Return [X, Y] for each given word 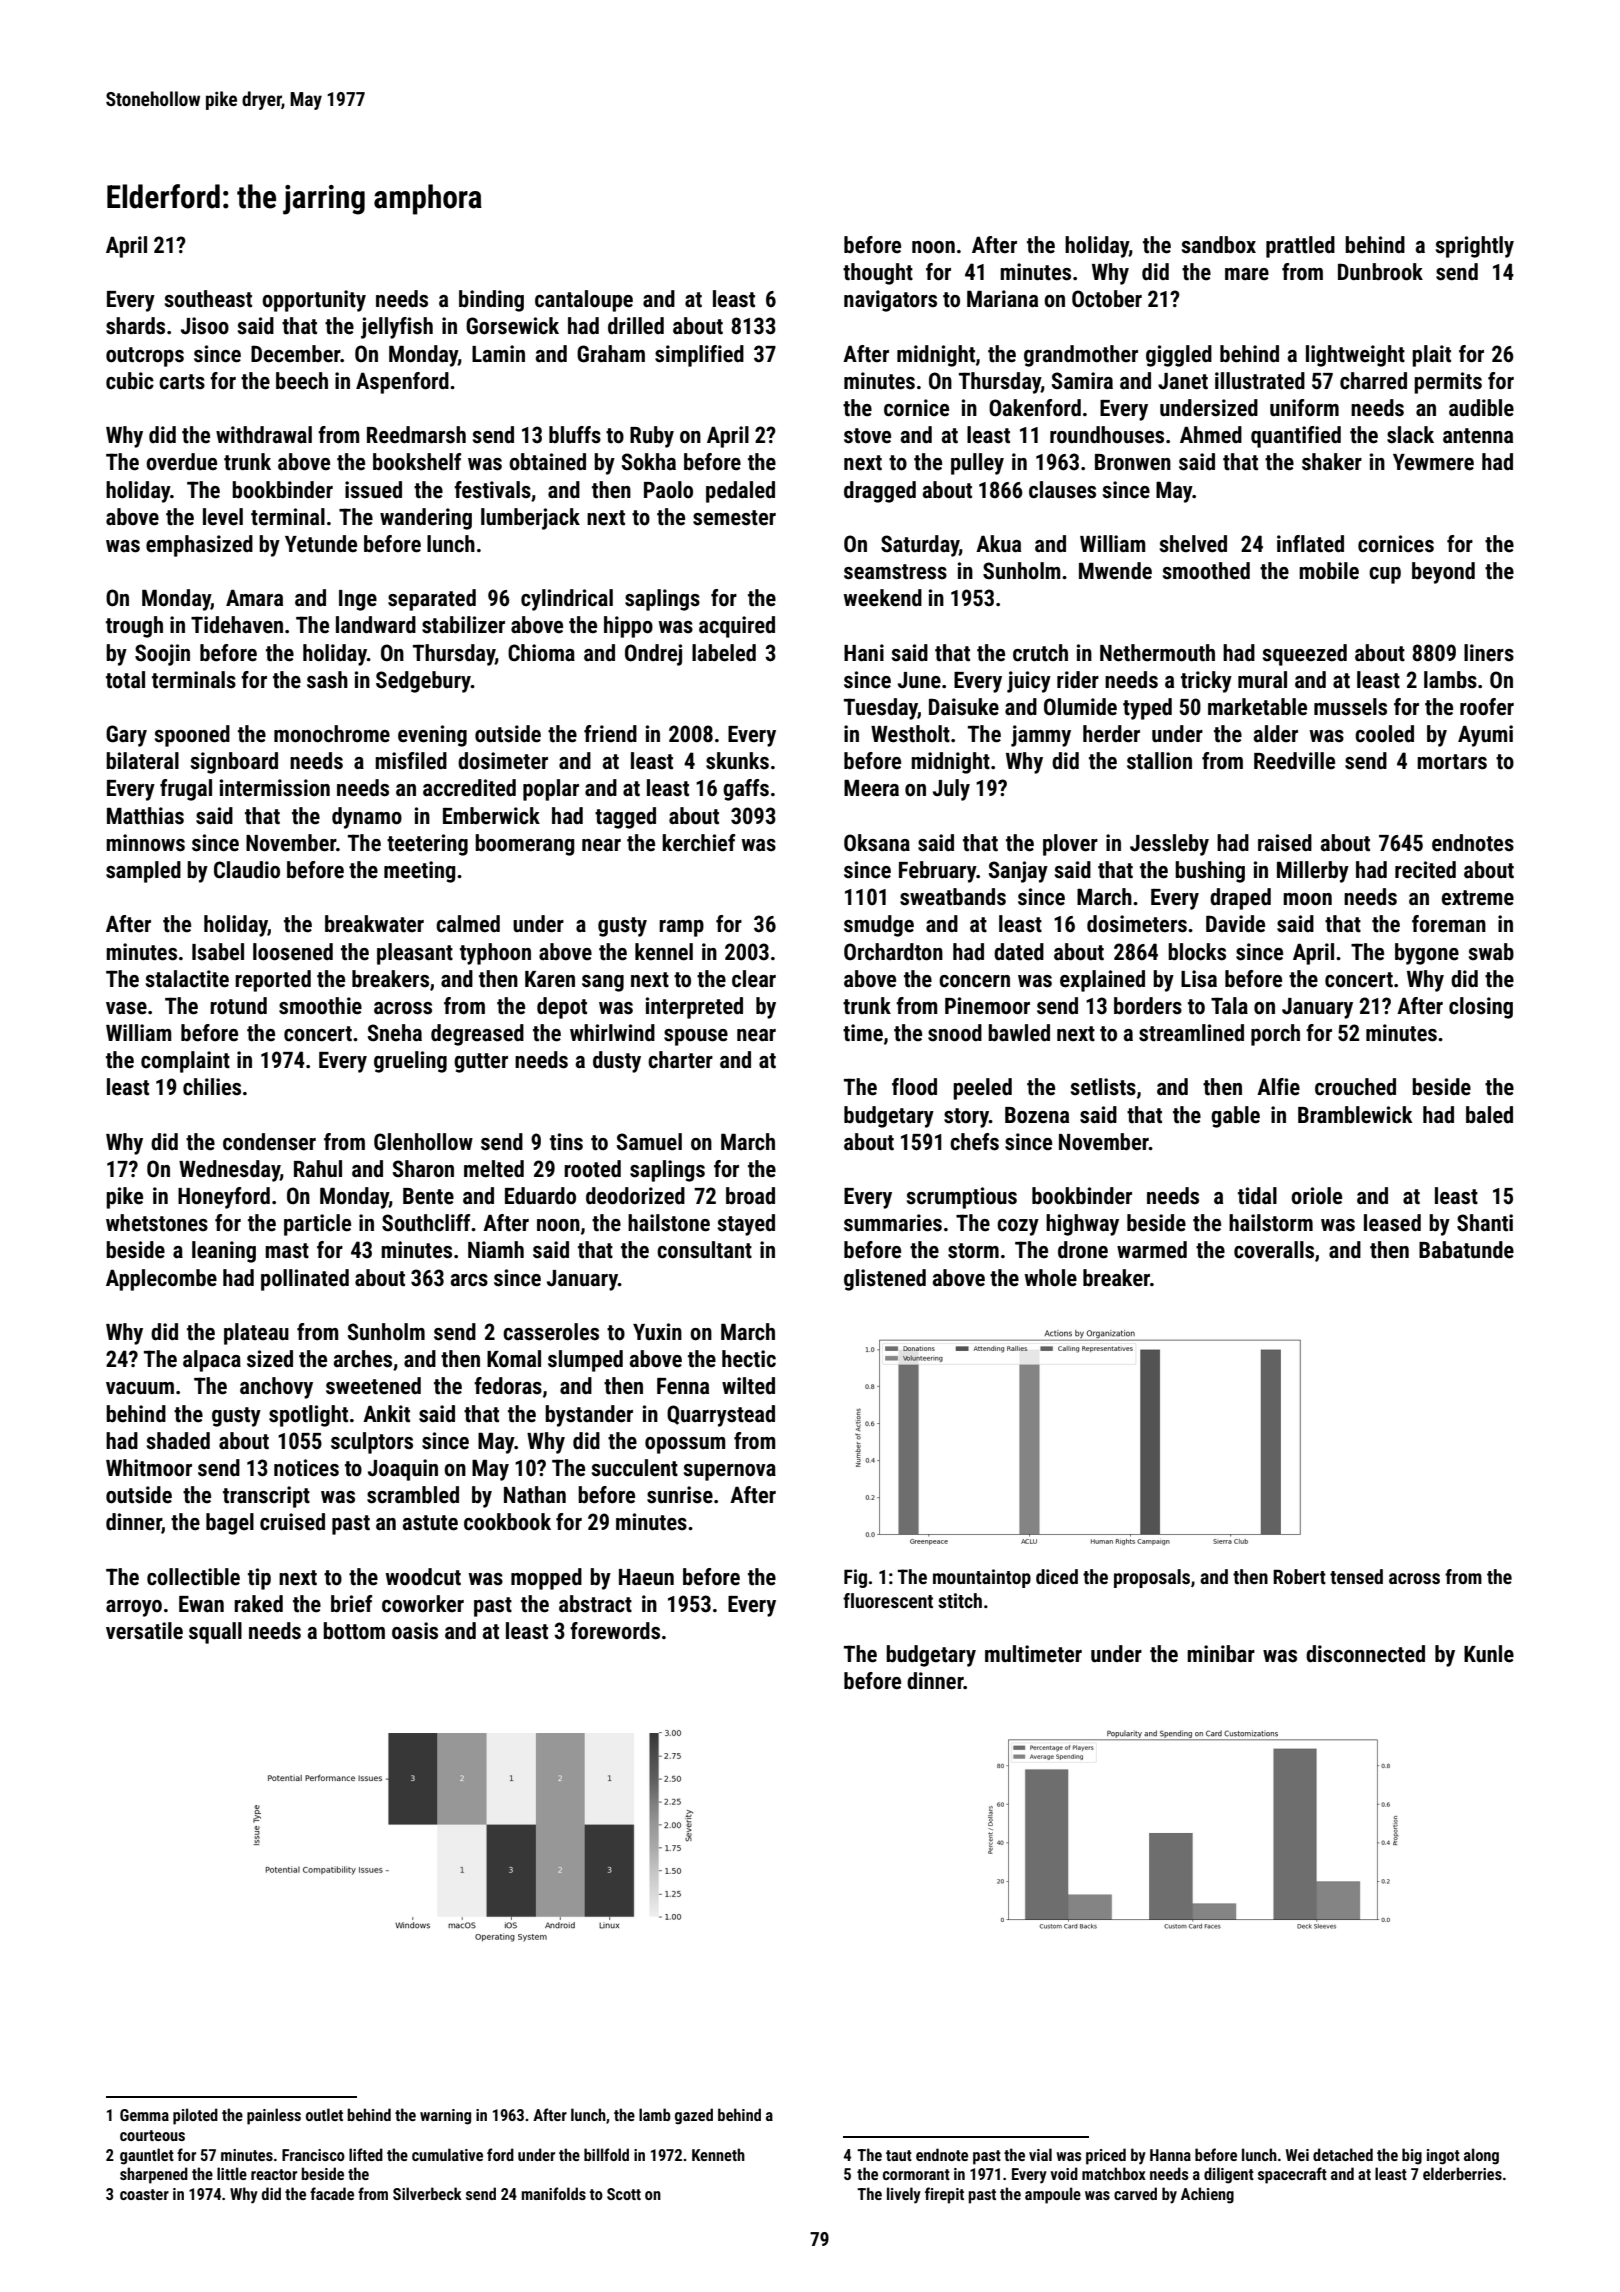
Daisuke [964, 707]
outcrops [145, 357]
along [1481, 2156]
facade [332, 2193]
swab [1491, 952]
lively [904, 2195]
